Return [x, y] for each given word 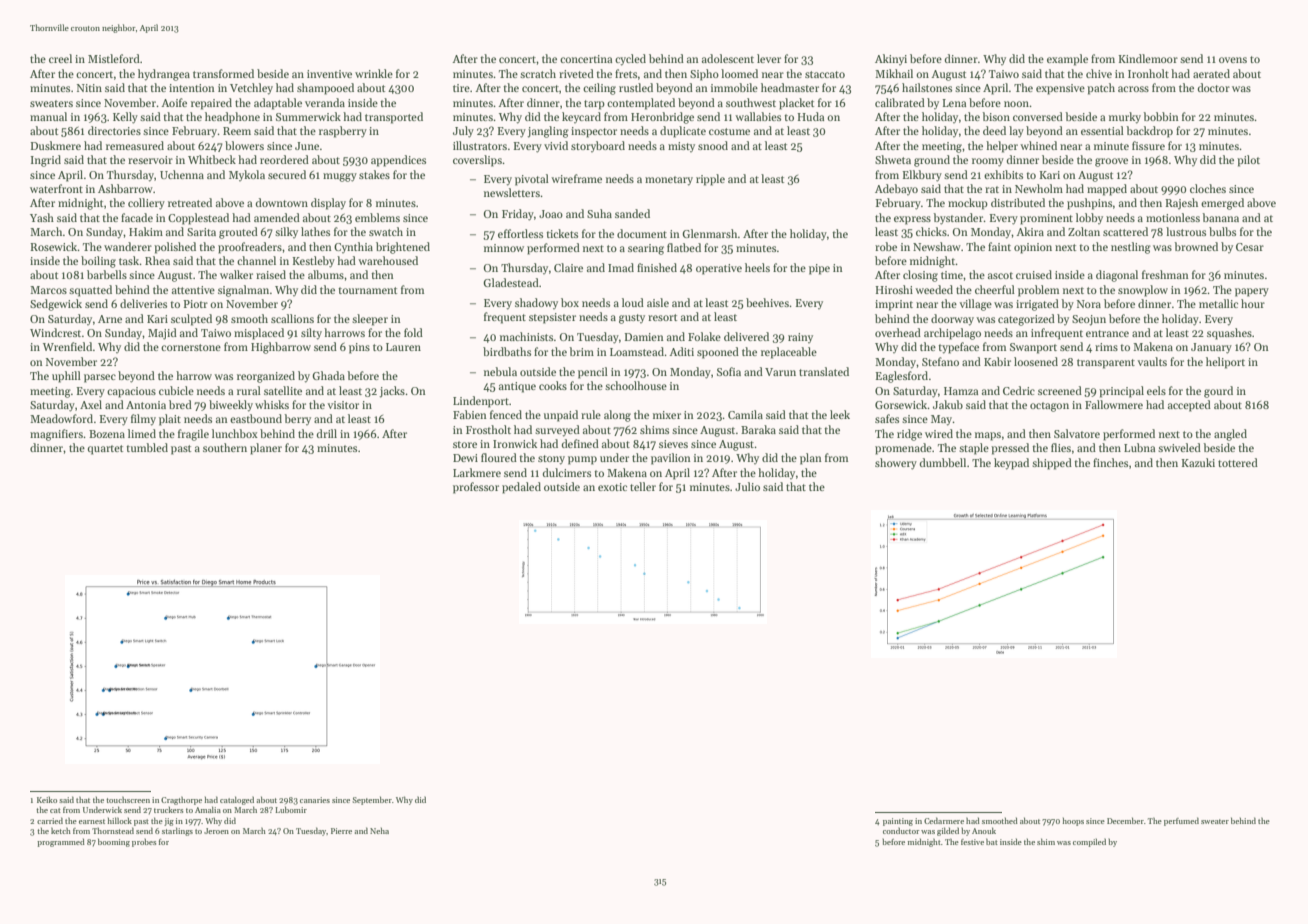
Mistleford [114, 58]
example [1067, 60]
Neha [379, 831]
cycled [630, 60]
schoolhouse [636, 385]
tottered [1238, 462]
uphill [66, 377]
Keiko [47, 800]
